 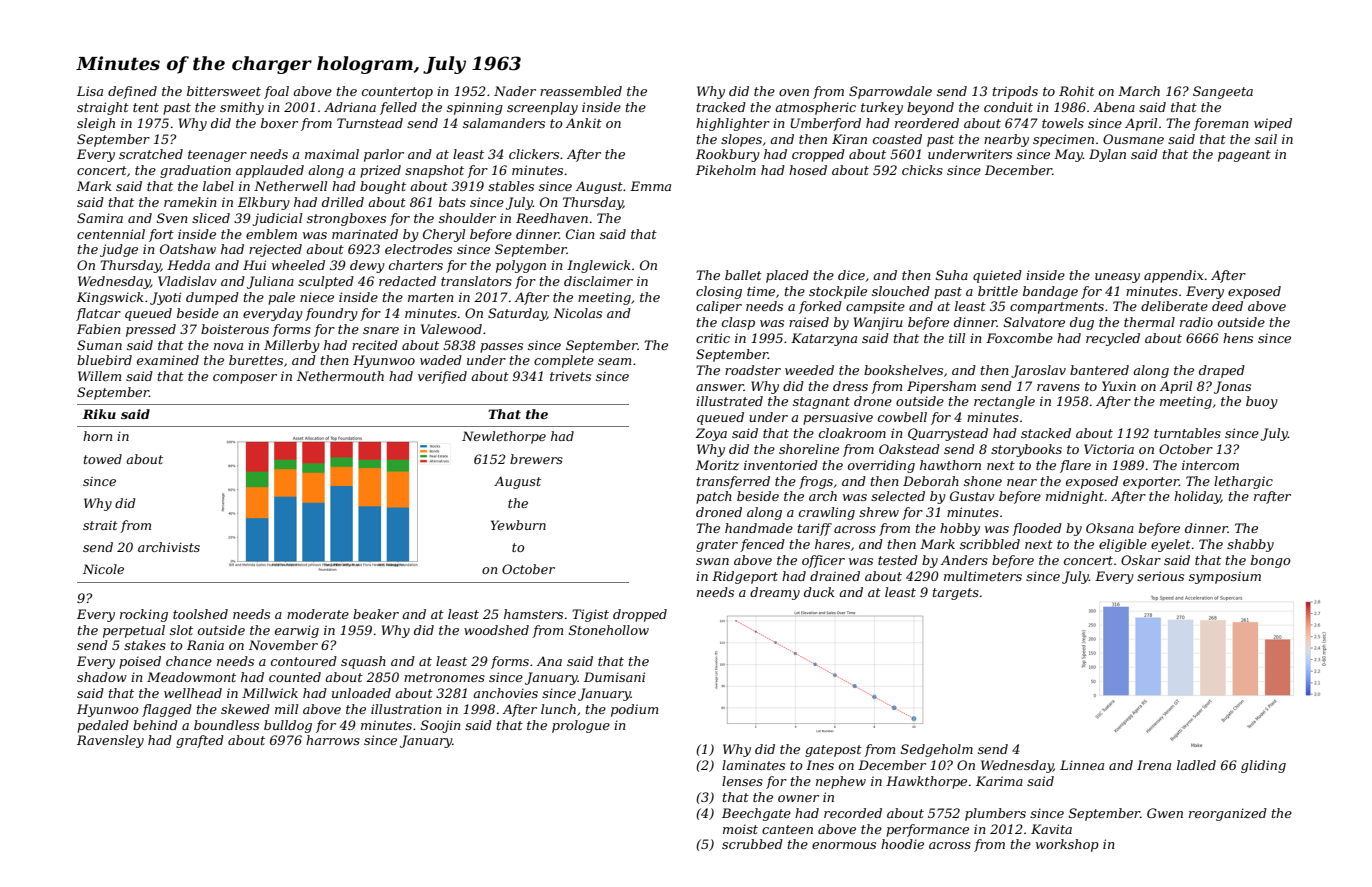 I want to click on Sangeeta, so click(x=1223, y=92).
